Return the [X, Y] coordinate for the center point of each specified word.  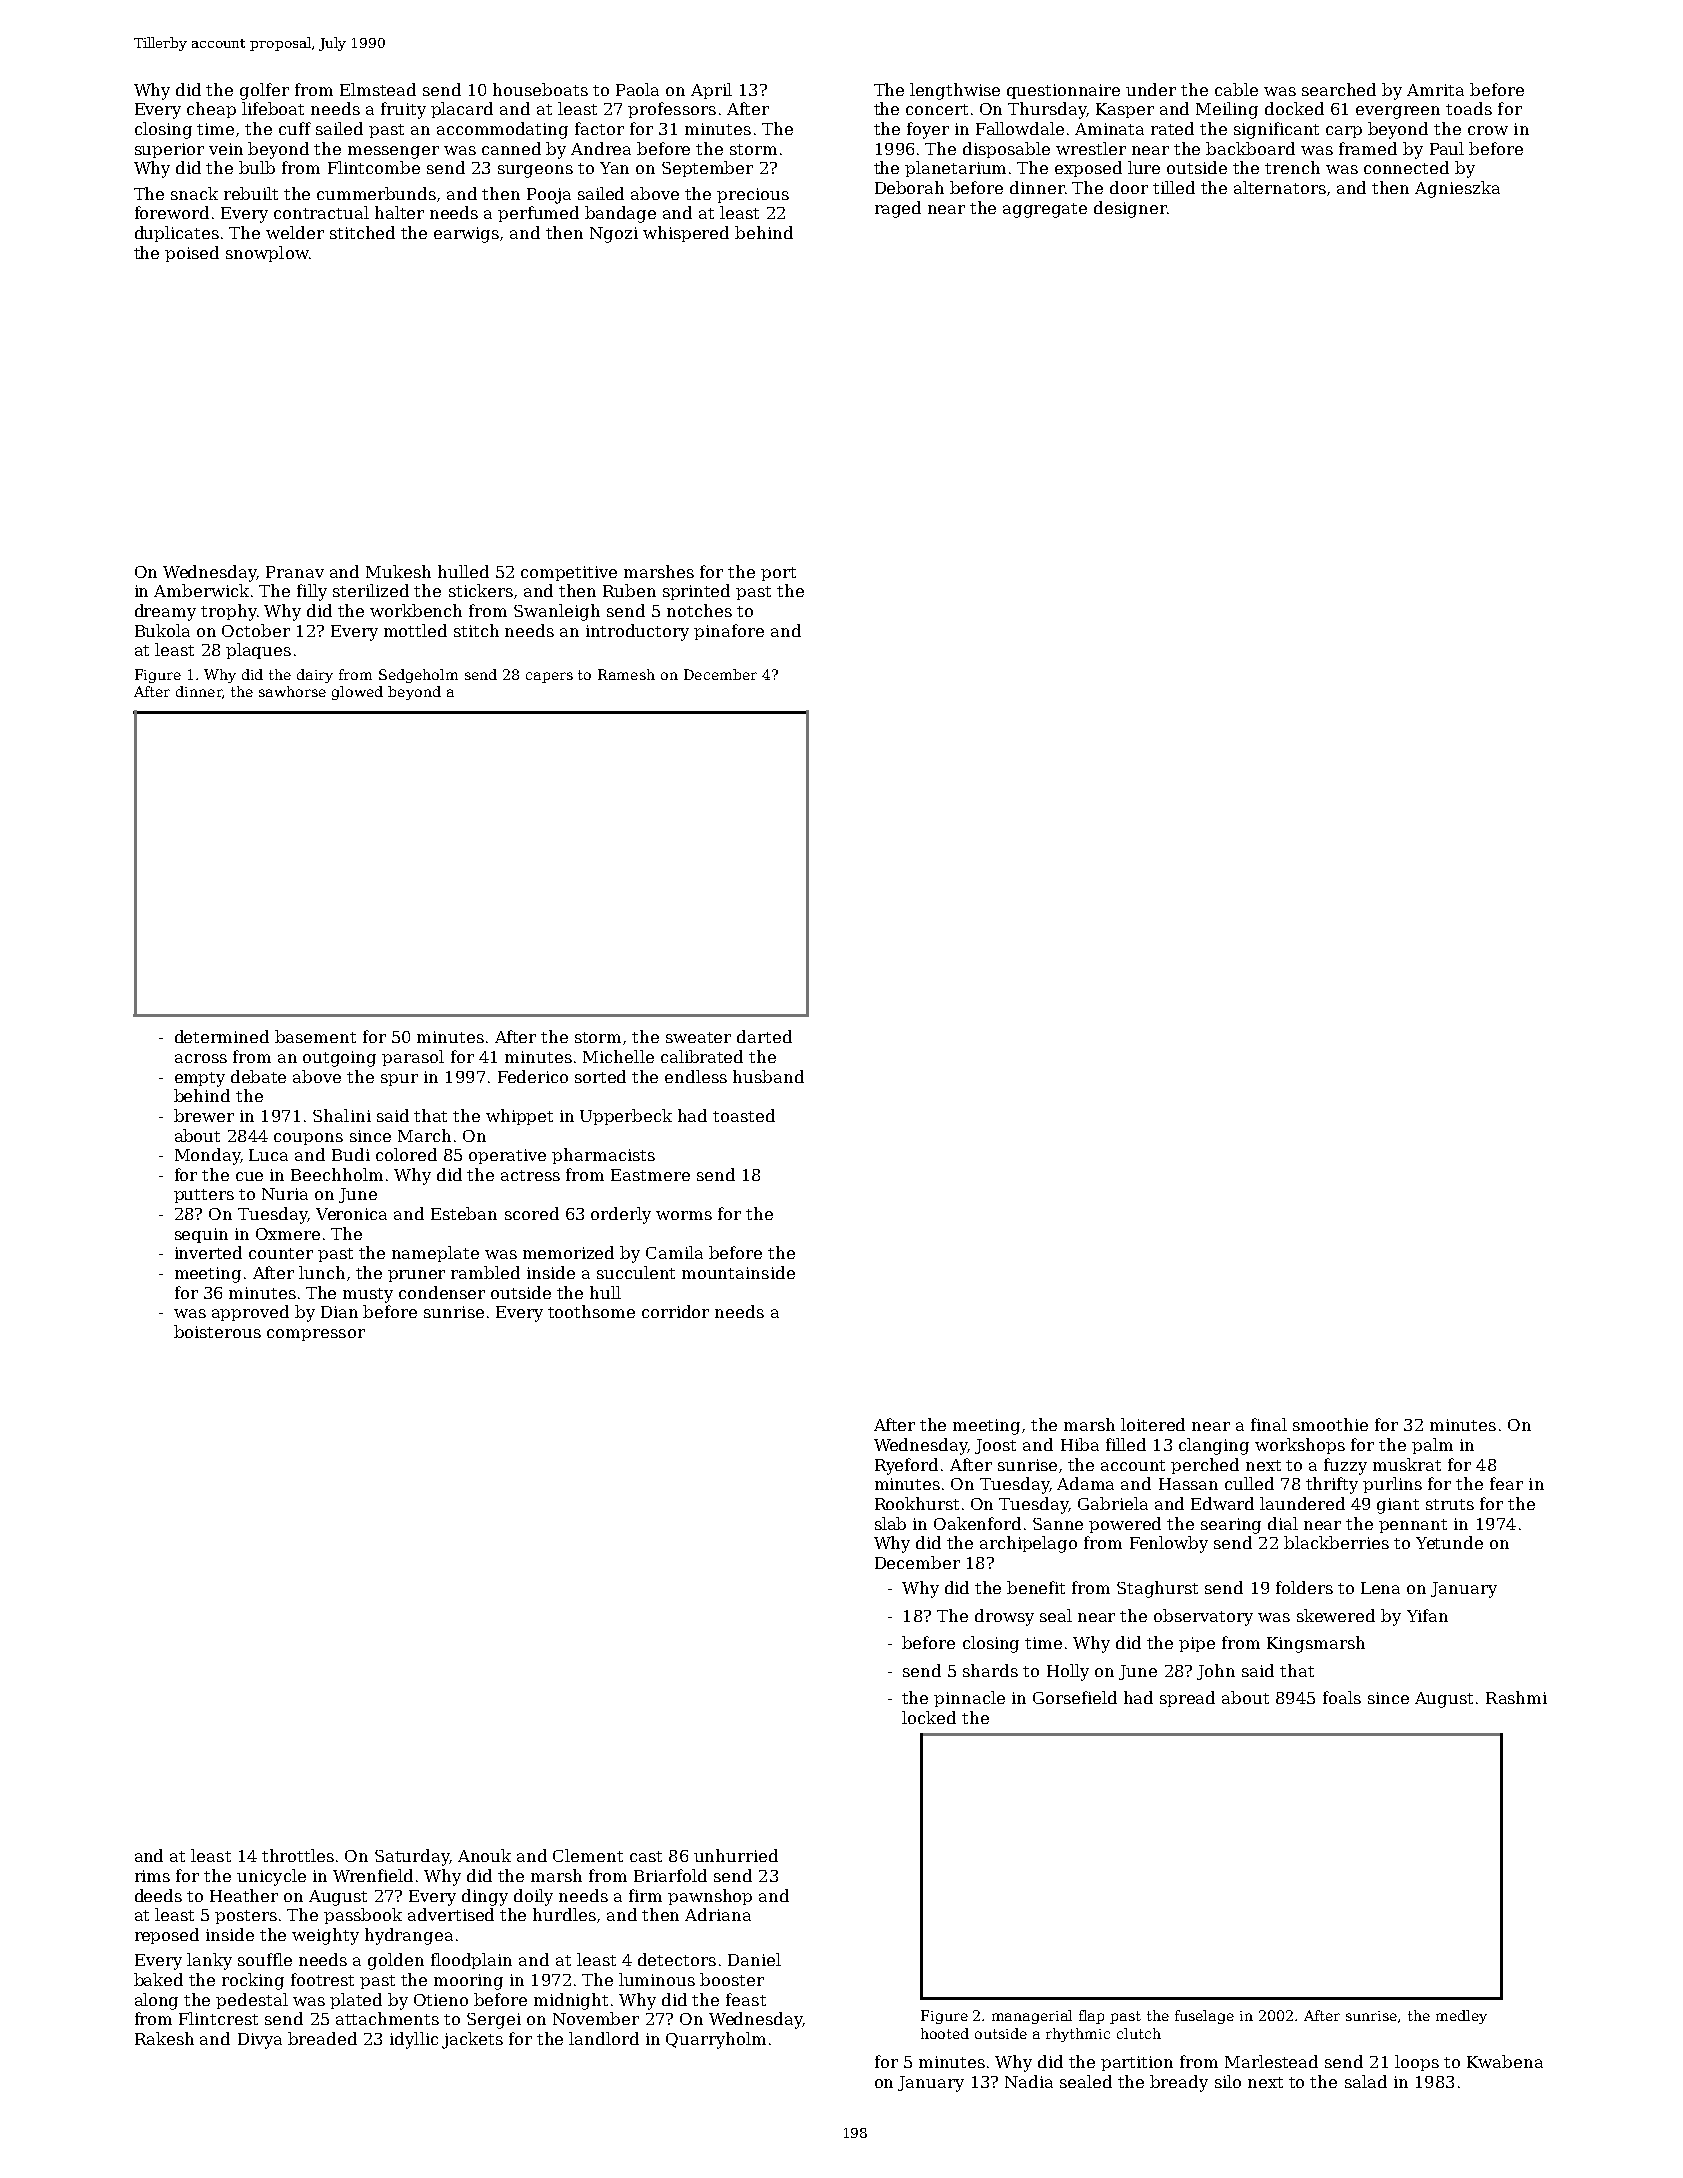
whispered [686, 234]
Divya [260, 2041]
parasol [413, 1058]
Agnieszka [1457, 189]
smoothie [1330, 1424]
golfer [264, 91]
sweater [698, 1037]
